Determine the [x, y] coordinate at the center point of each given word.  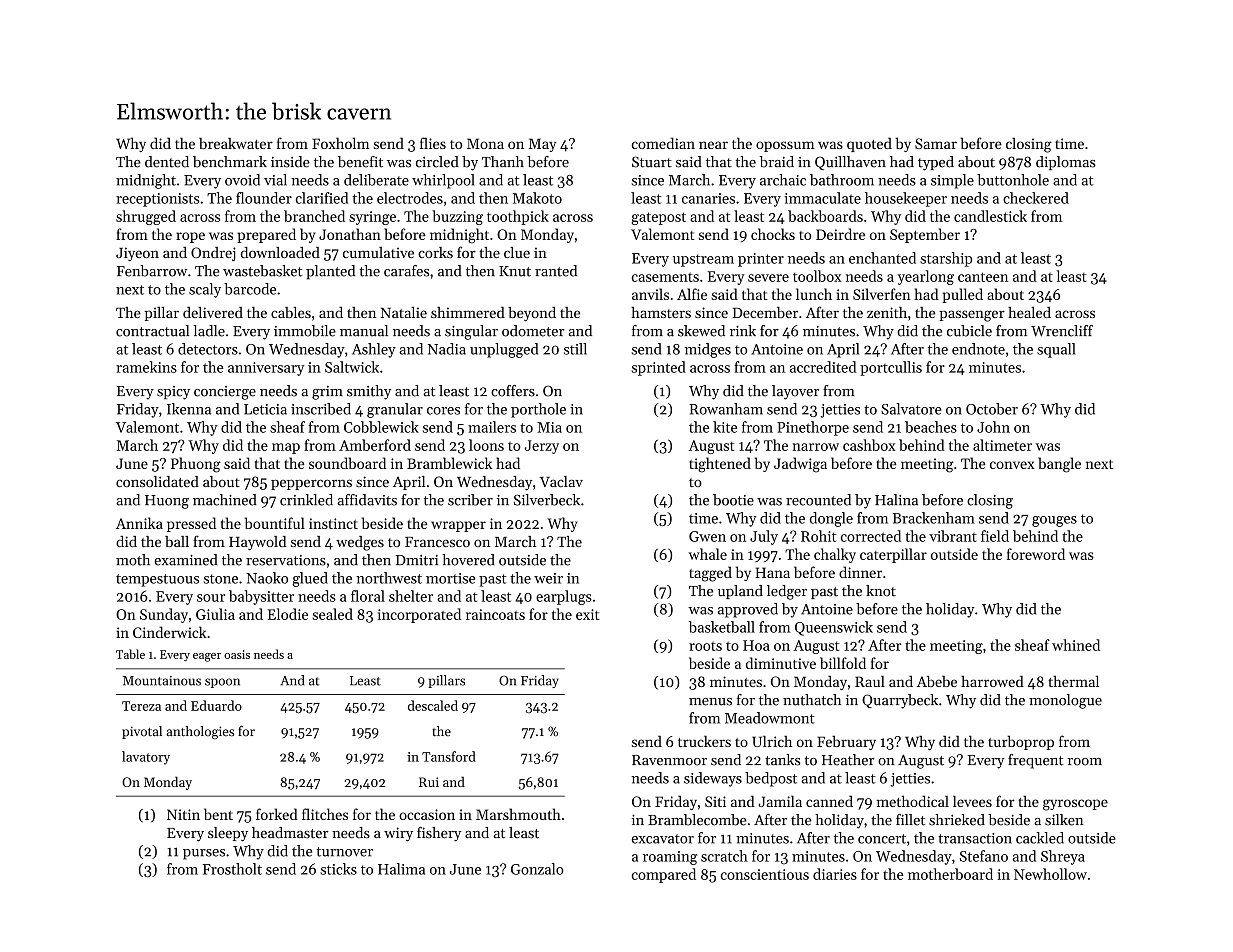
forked [277, 814]
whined [1076, 645]
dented [167, 162]
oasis [237, 654]
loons [486, 445]
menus [710, 702]
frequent [1035, 761]
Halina [896, 500]
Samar [936, 143]
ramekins [146, 367]
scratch [724, 856]
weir [548, 578]
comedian [663, 143]
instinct [333, 523]
